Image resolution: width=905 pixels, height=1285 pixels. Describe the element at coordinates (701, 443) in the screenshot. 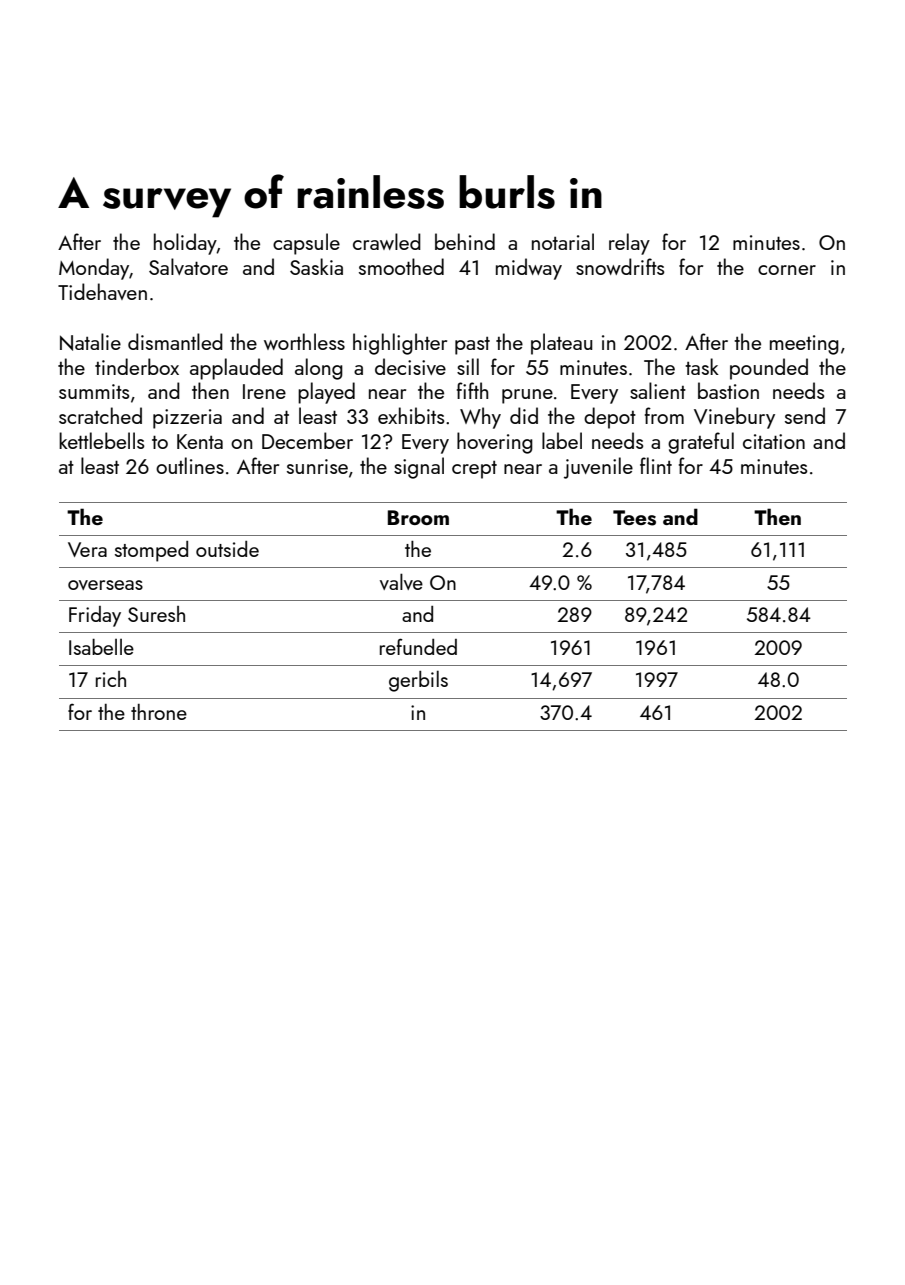

I see `grateful` at that location.
